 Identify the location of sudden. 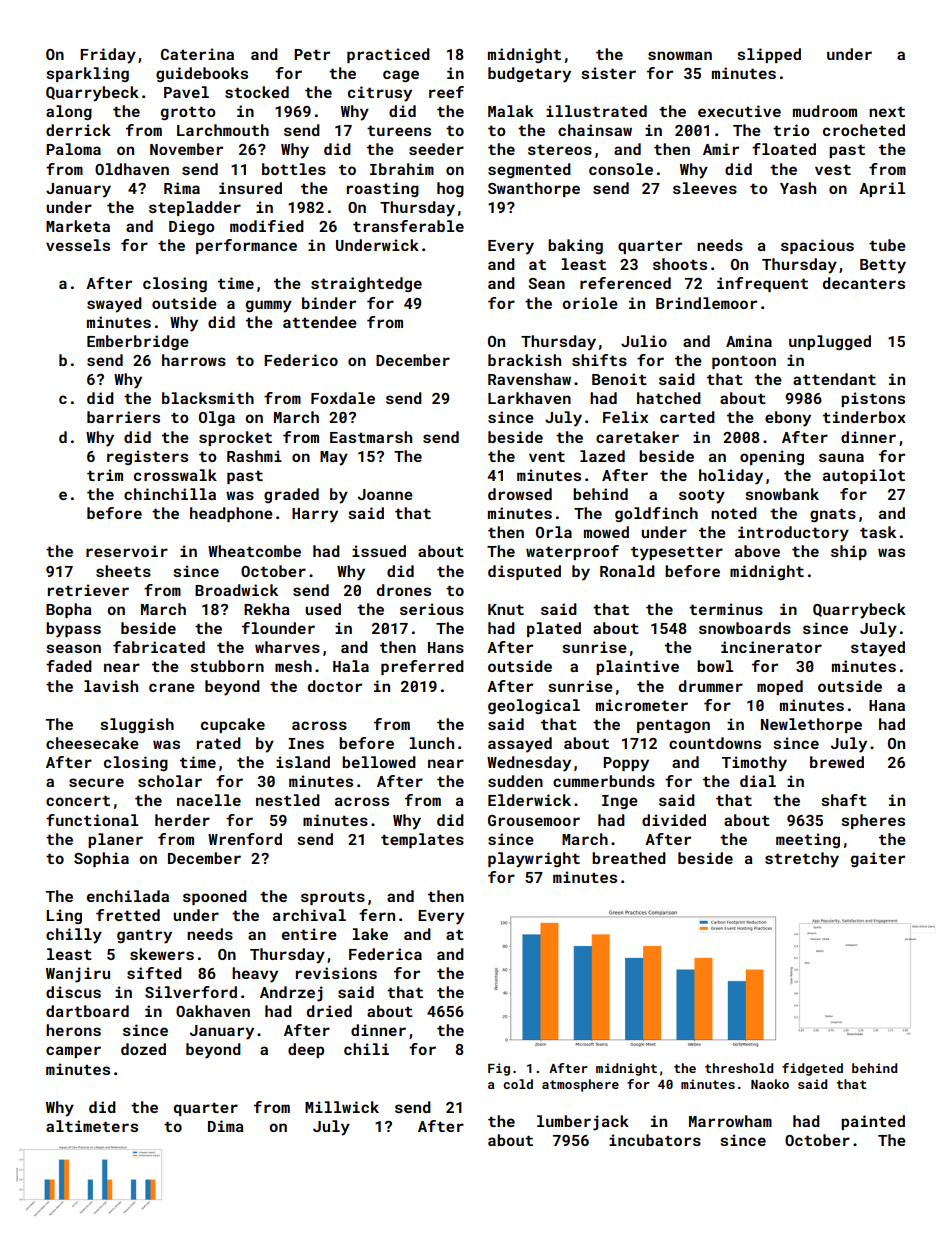
(515, 781).
